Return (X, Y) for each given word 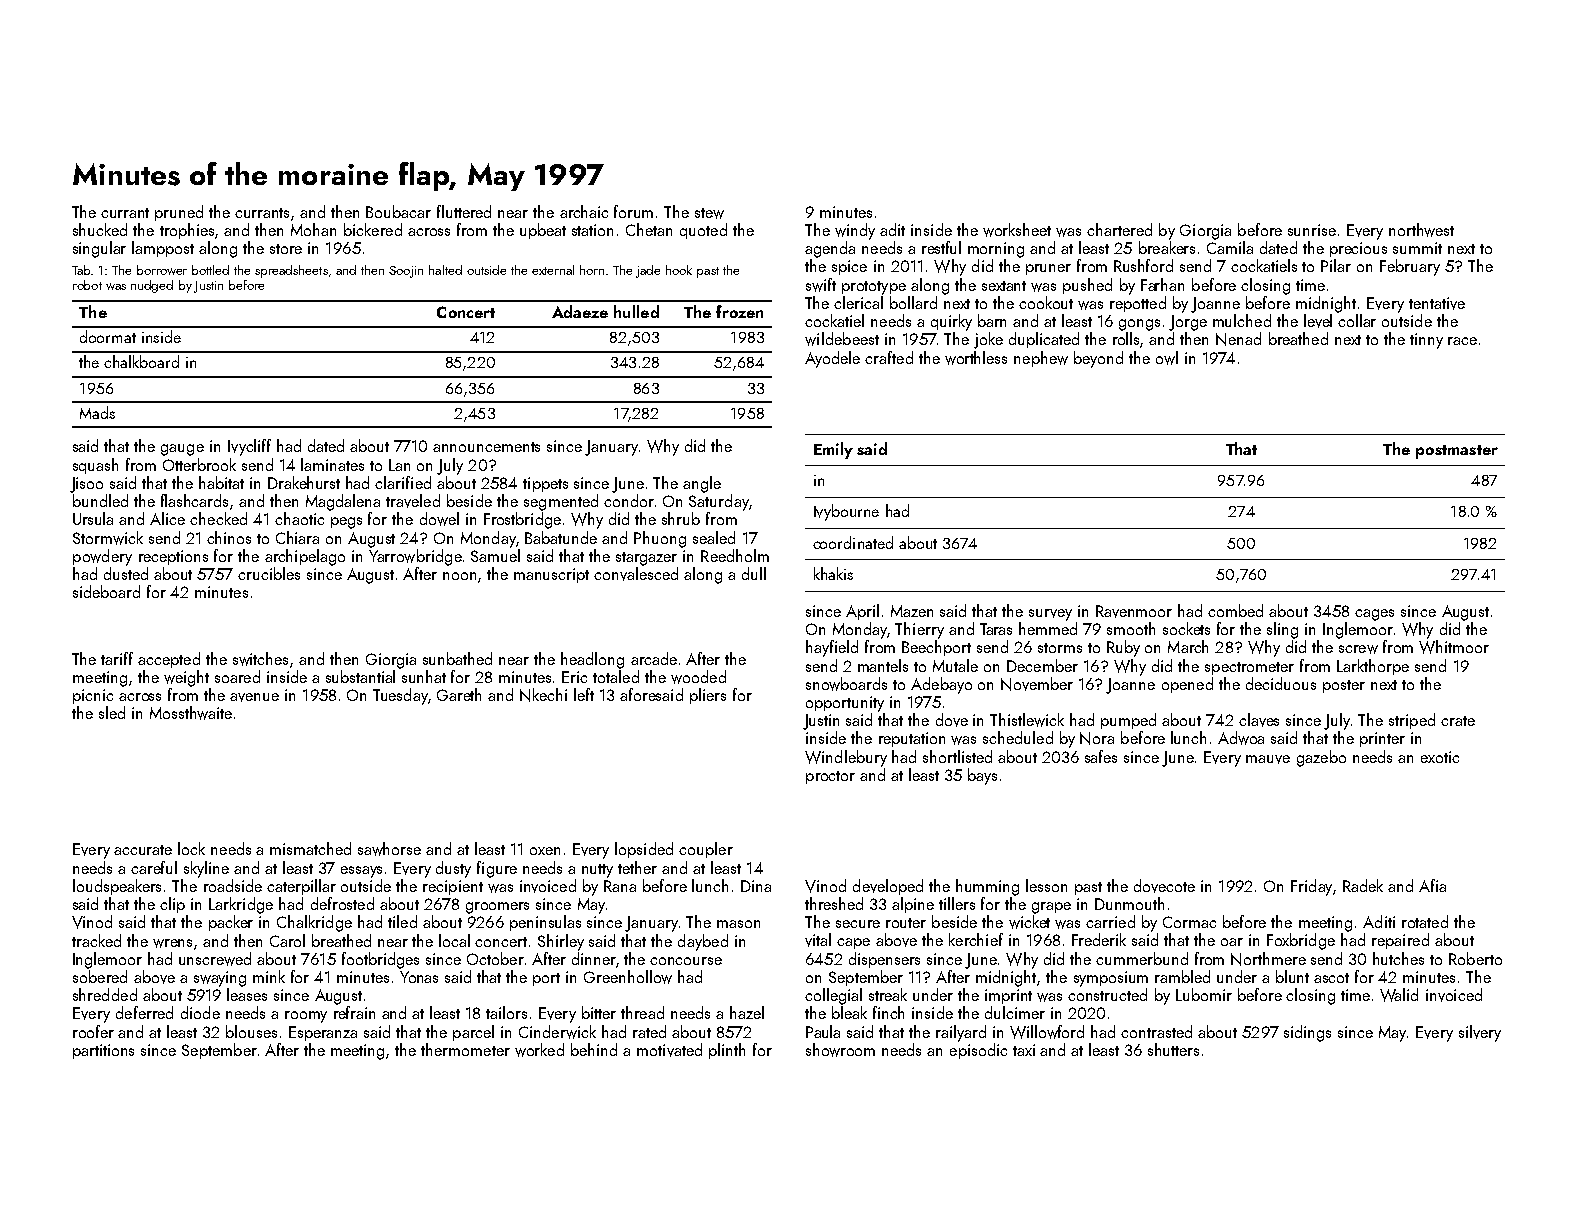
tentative (1437, 303)
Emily (833, 450)
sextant (1004, 286)
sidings (1307, 1033)
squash (95, 466)
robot (87, 285)
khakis (833, 573)
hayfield (832, 648)
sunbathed (457, 658)
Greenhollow (628, 977)
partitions (103, 1051)
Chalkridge (314, 923)
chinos (229, 537)
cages (1374, 615)
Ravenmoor (1134, 611)
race (1462, 341)
